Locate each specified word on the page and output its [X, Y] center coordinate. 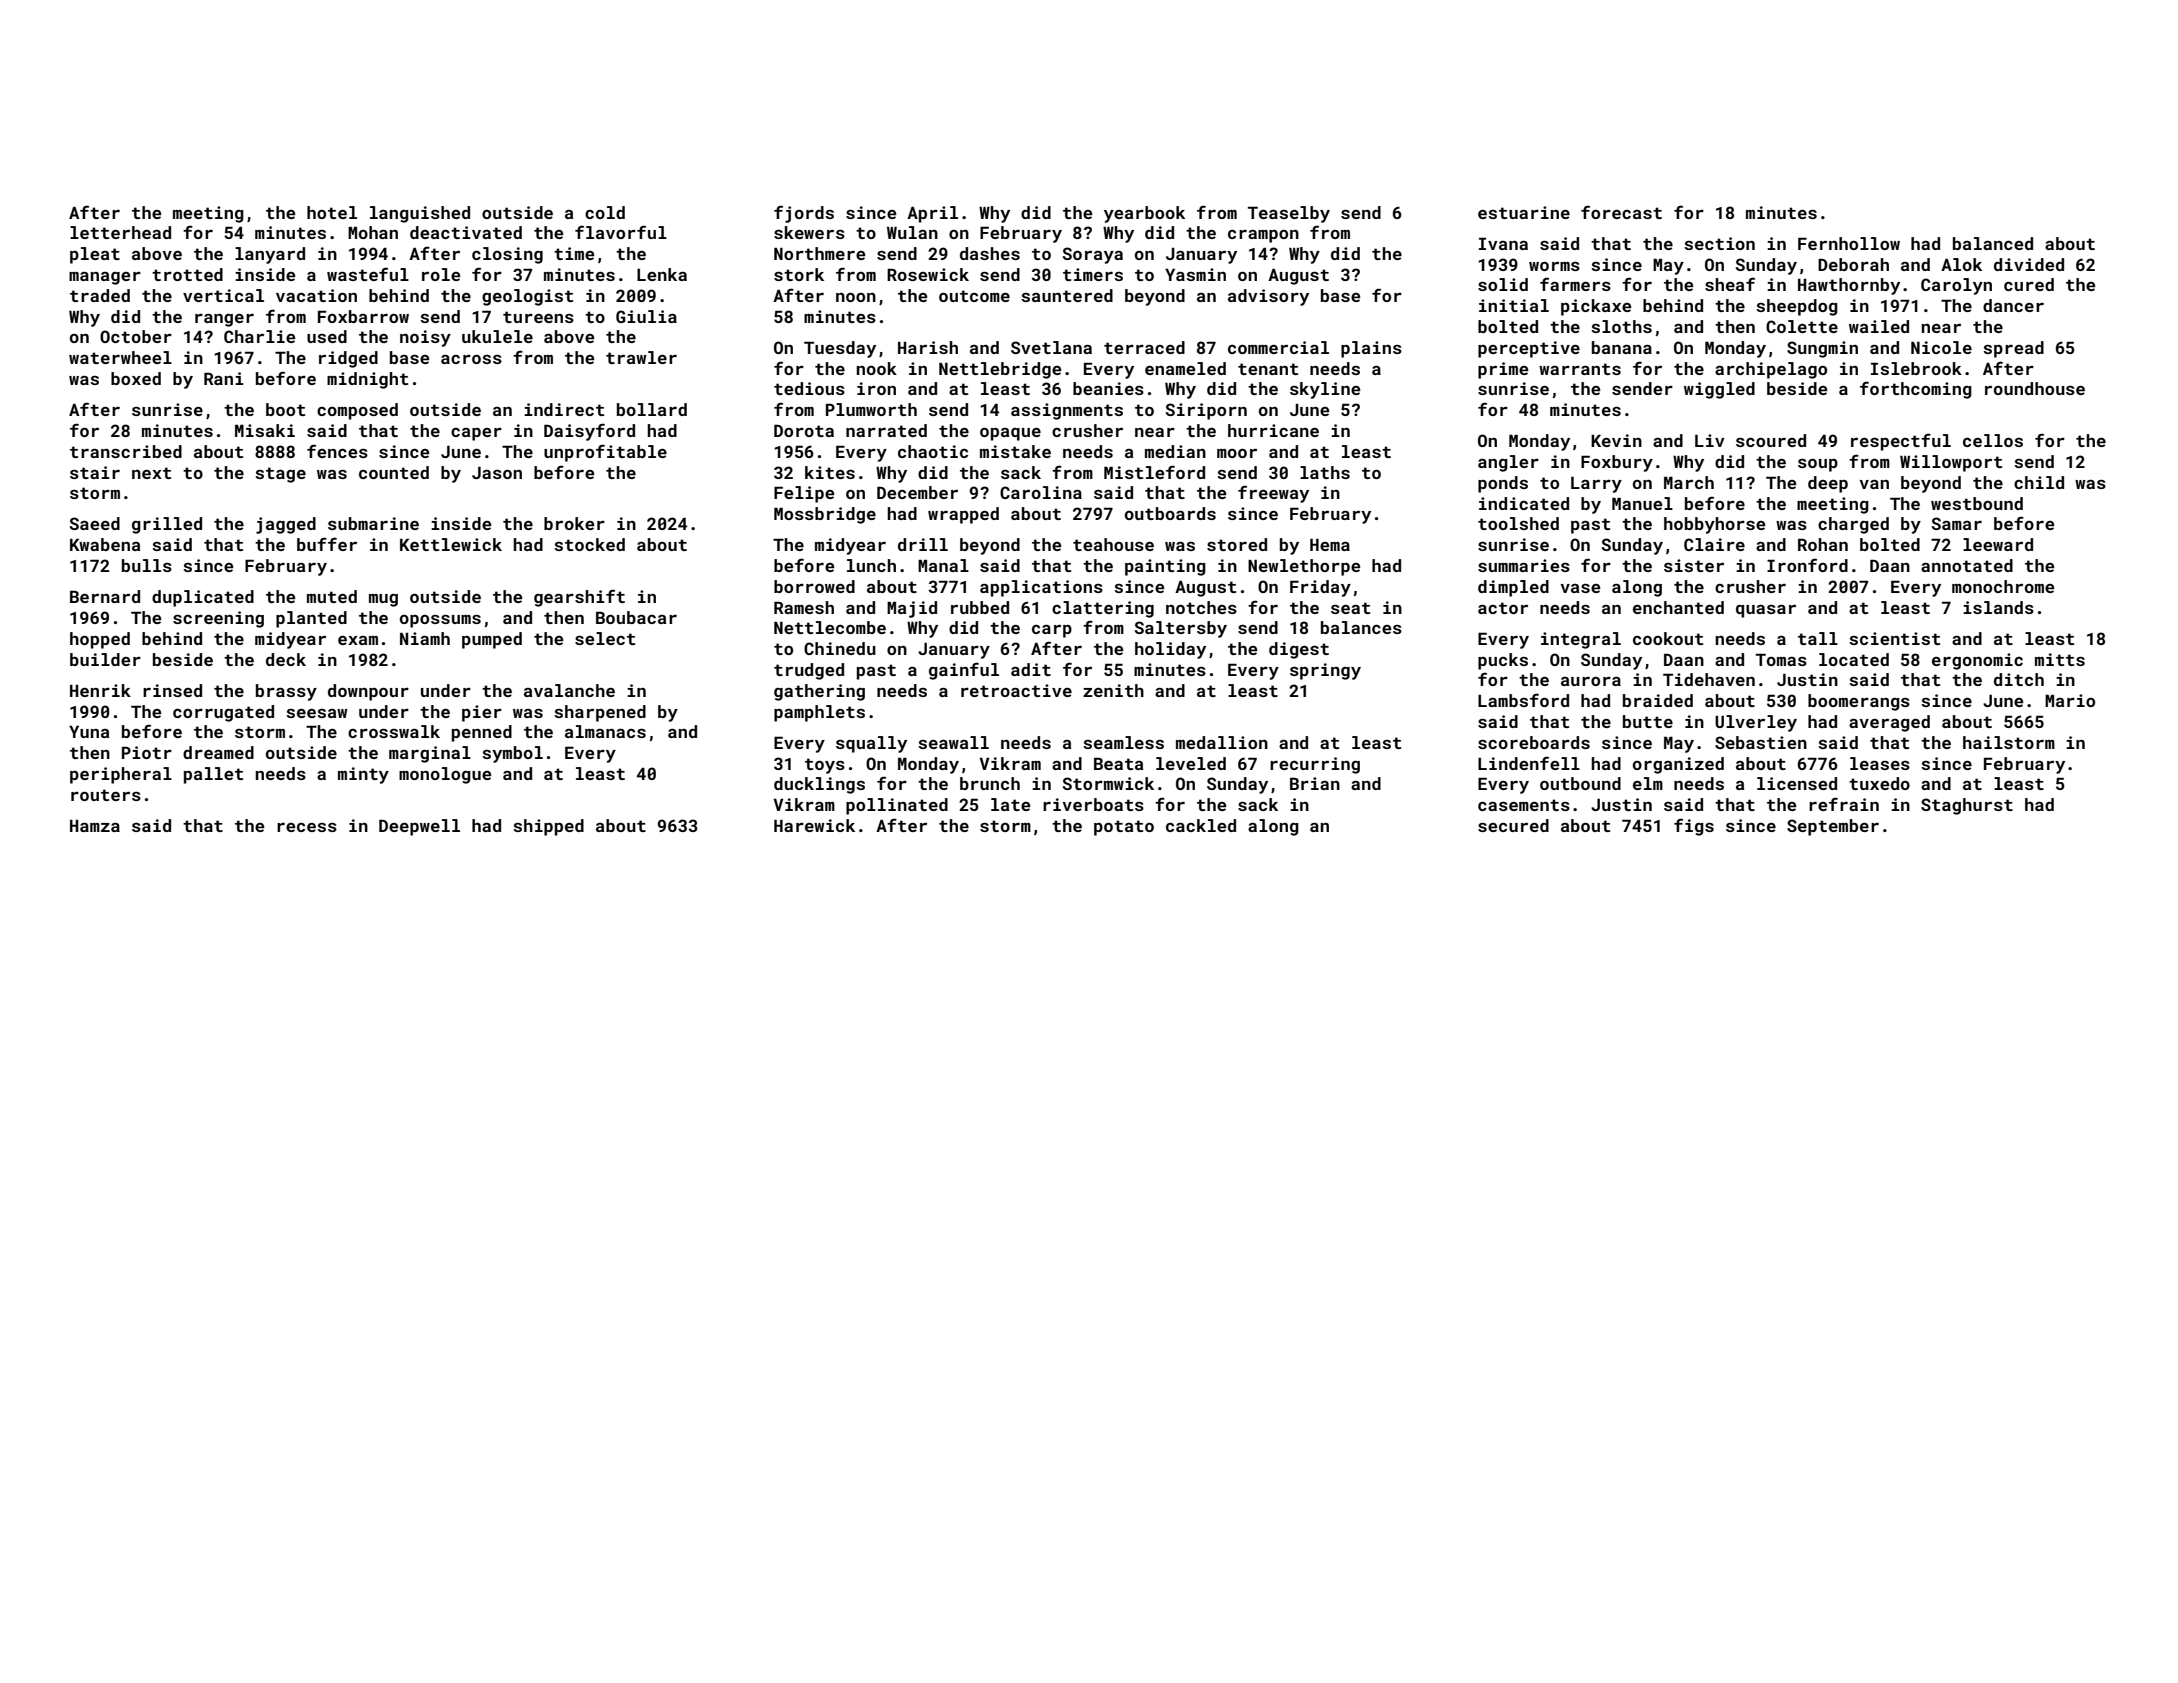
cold [605, 212]
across [471, 359]
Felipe [804, 494]
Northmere [819, 253]
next [151, 473]
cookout [1668, 638]
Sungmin [1822, 349]
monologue [445, 775]
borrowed [814, 586]
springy [1325, 671]
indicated [1524, 503]
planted [311, 619]
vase [1580, 588]
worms [1554, 266]
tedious [809, 388]
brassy [286, 692]
